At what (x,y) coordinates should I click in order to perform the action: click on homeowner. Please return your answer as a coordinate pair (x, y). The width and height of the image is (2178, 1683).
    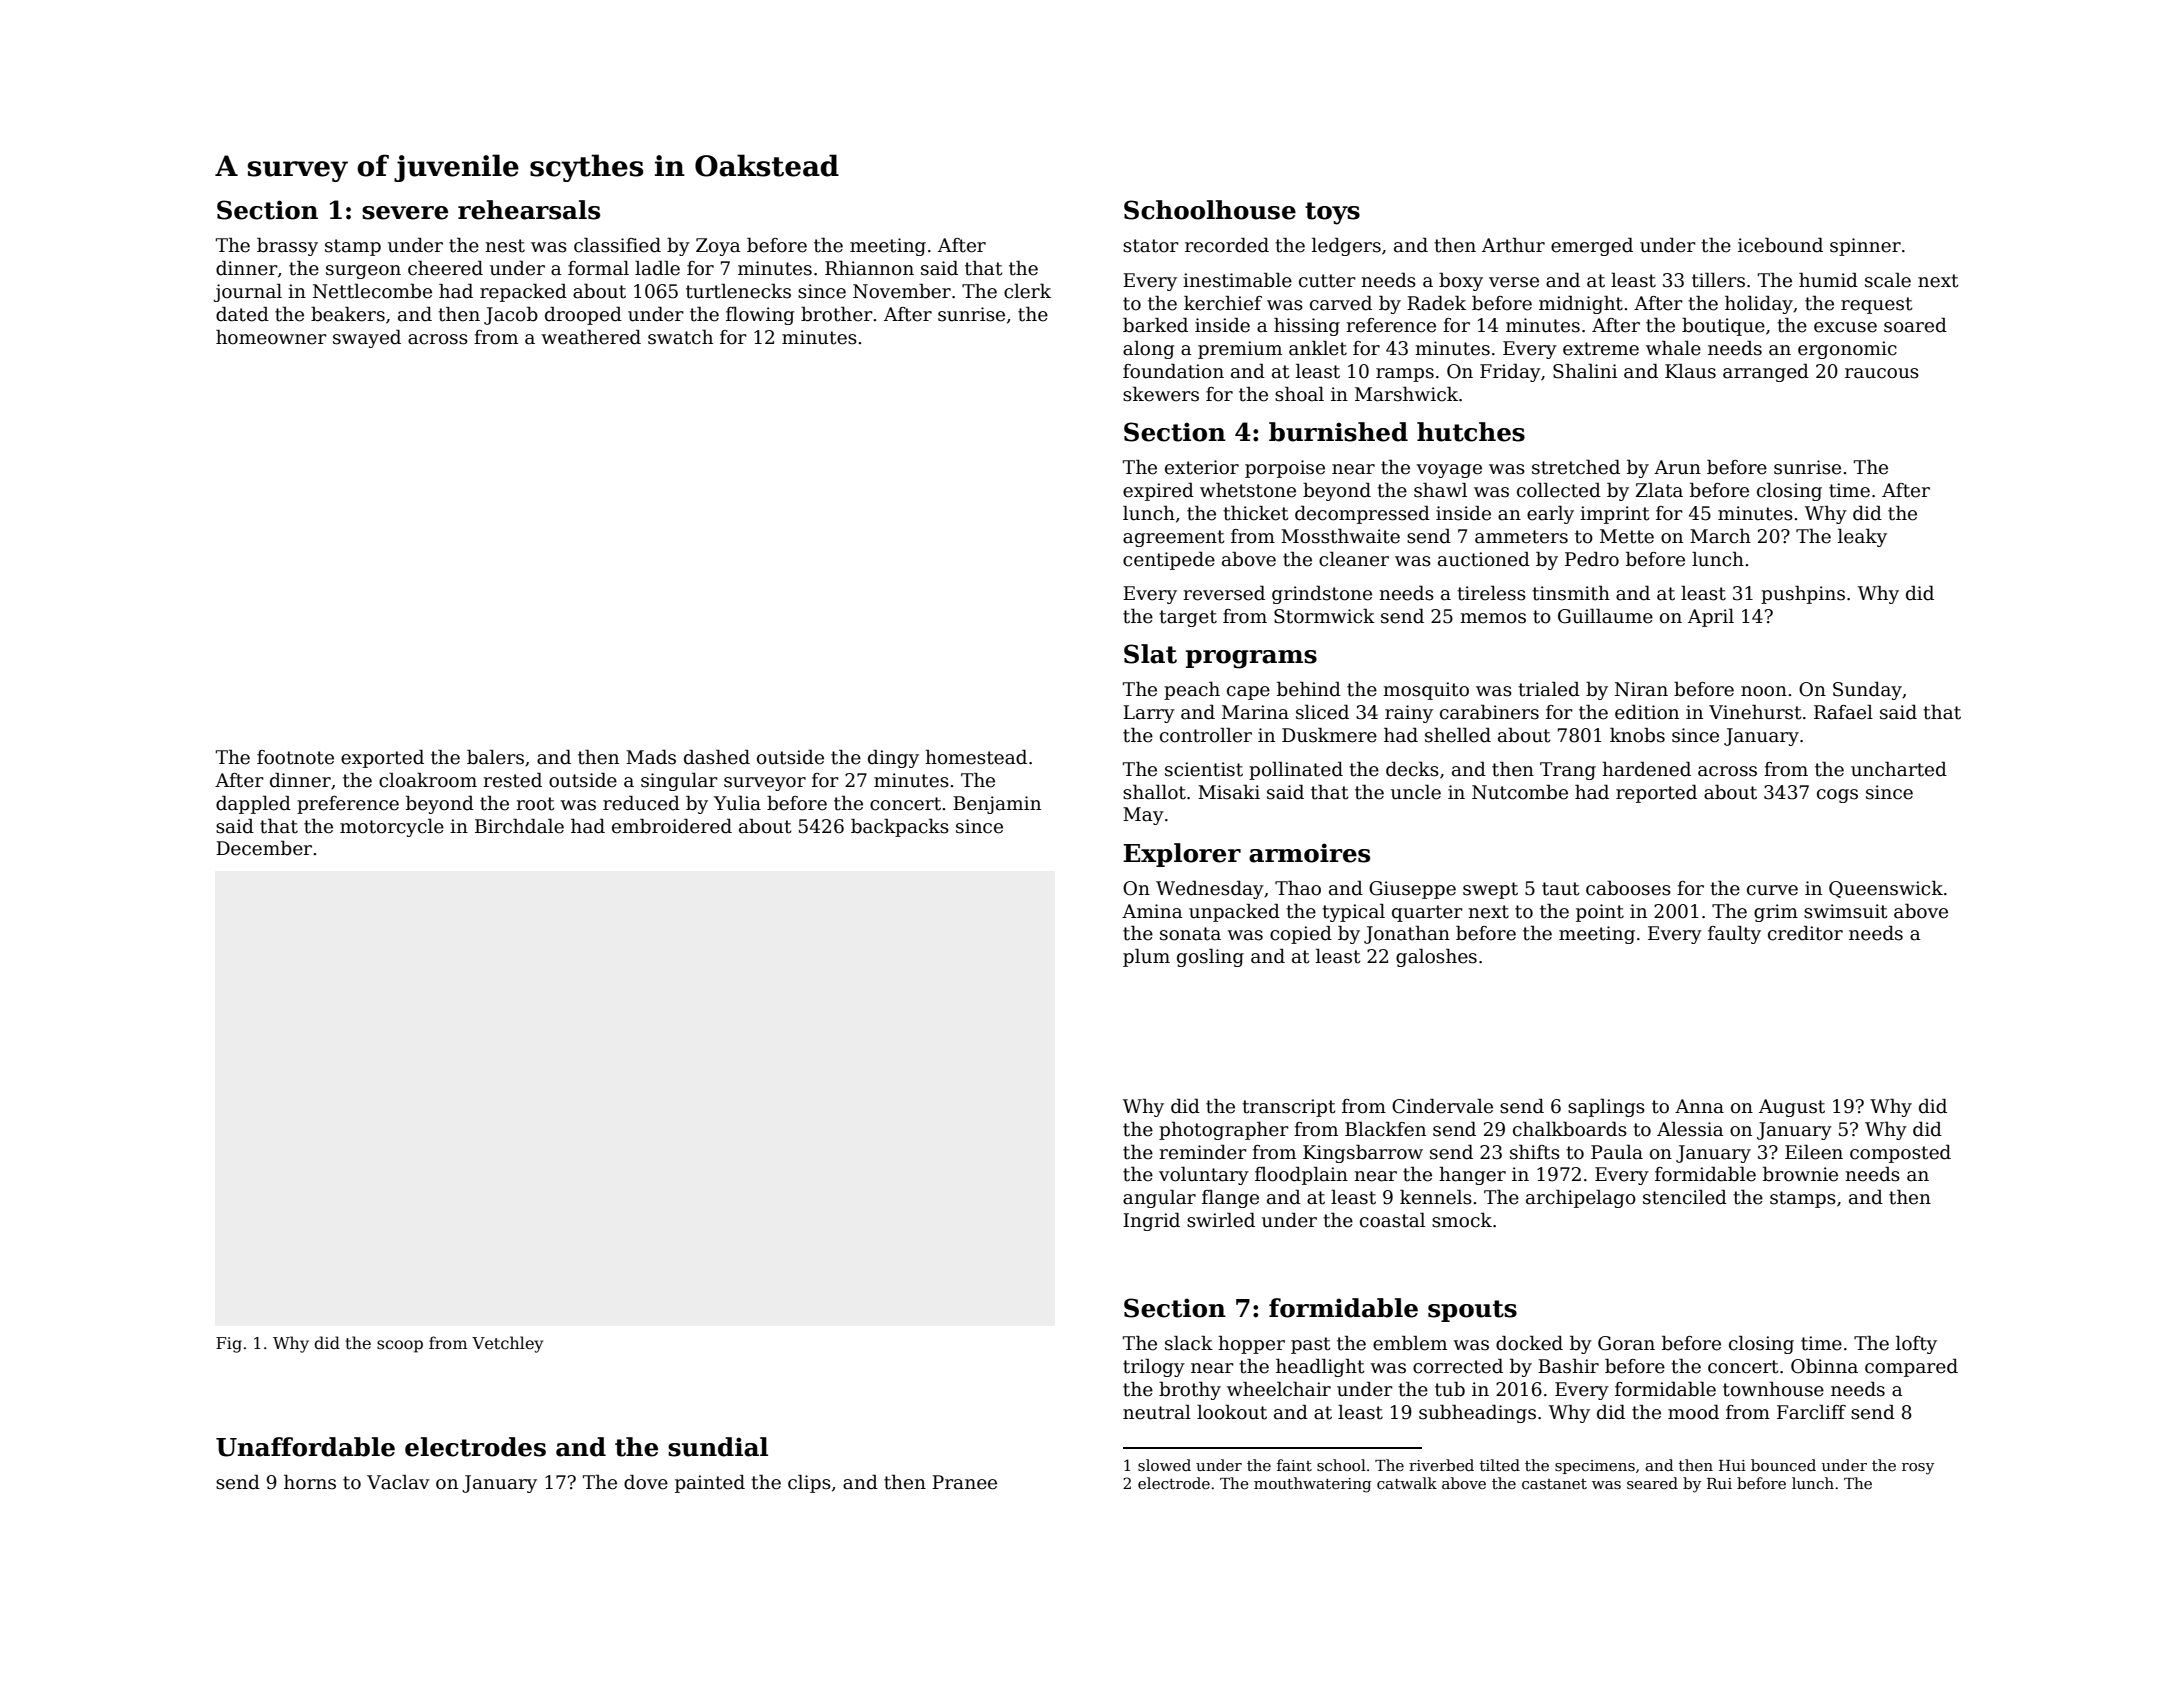
    Looking at the image, I should click on (271, 337).
